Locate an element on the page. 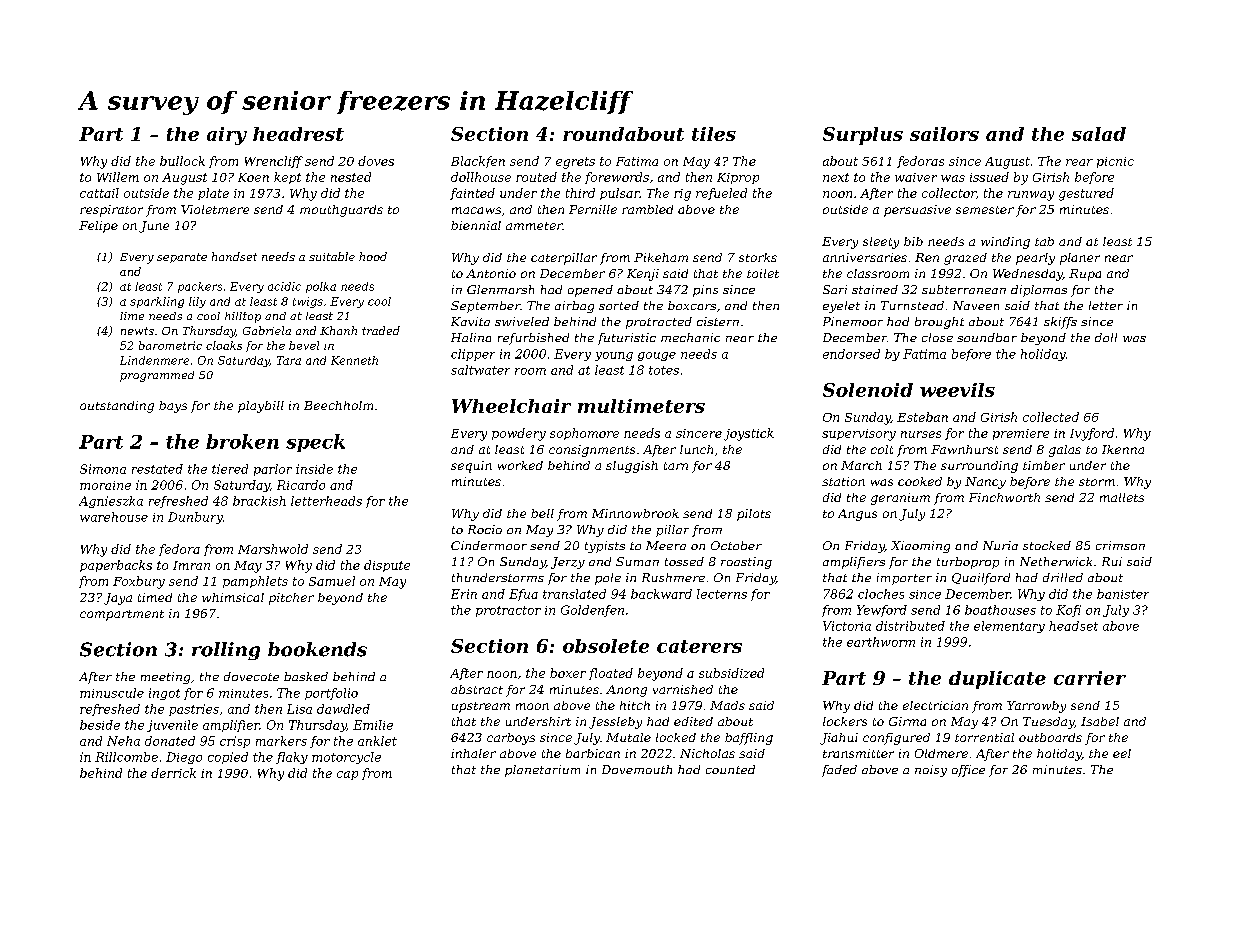  minuscule is located at coordinates (112, 693).
